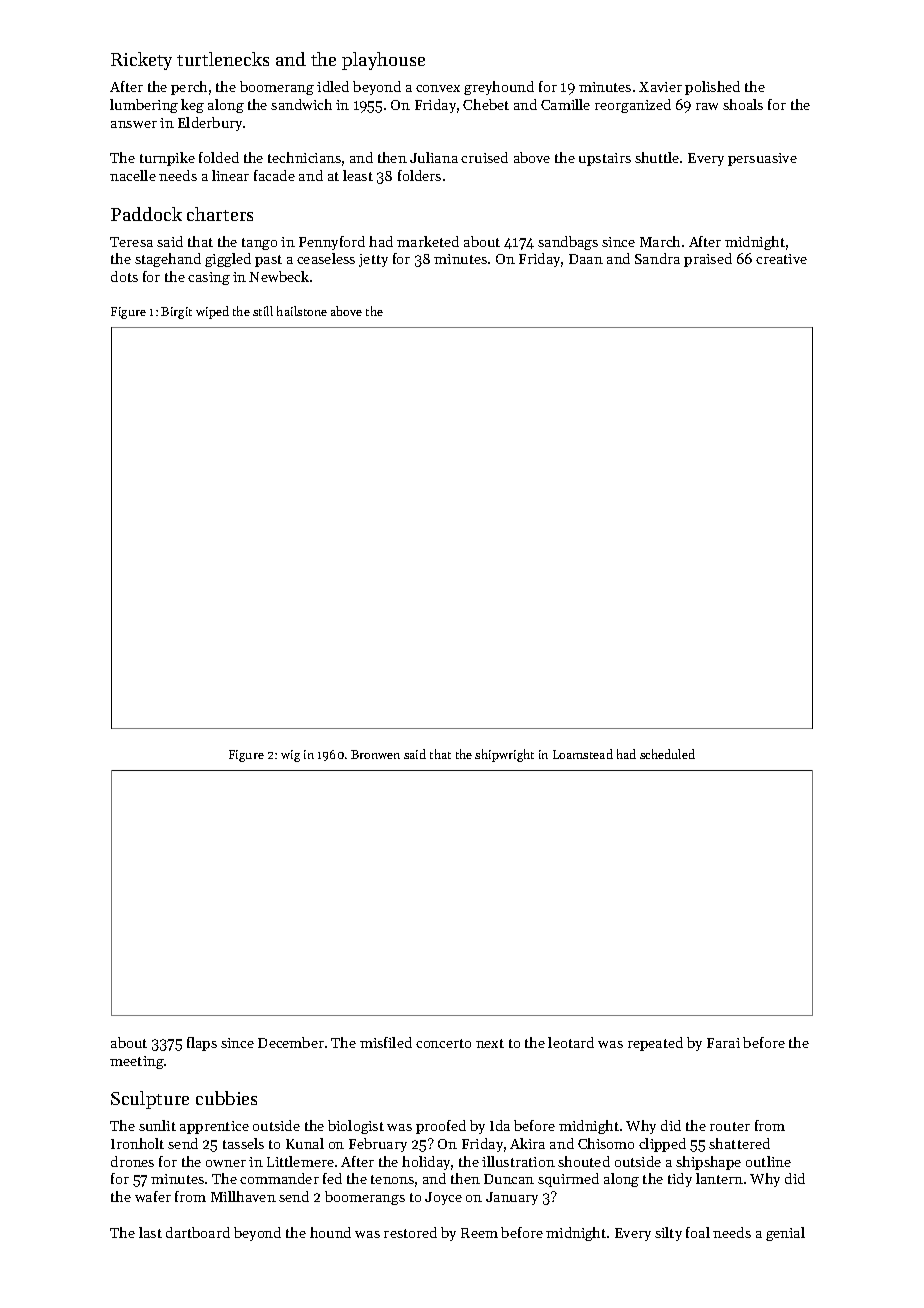 This document has width=924, height=1308. Describe the element at coordinates (124, 276) in the document. I see `dots` at that location.
